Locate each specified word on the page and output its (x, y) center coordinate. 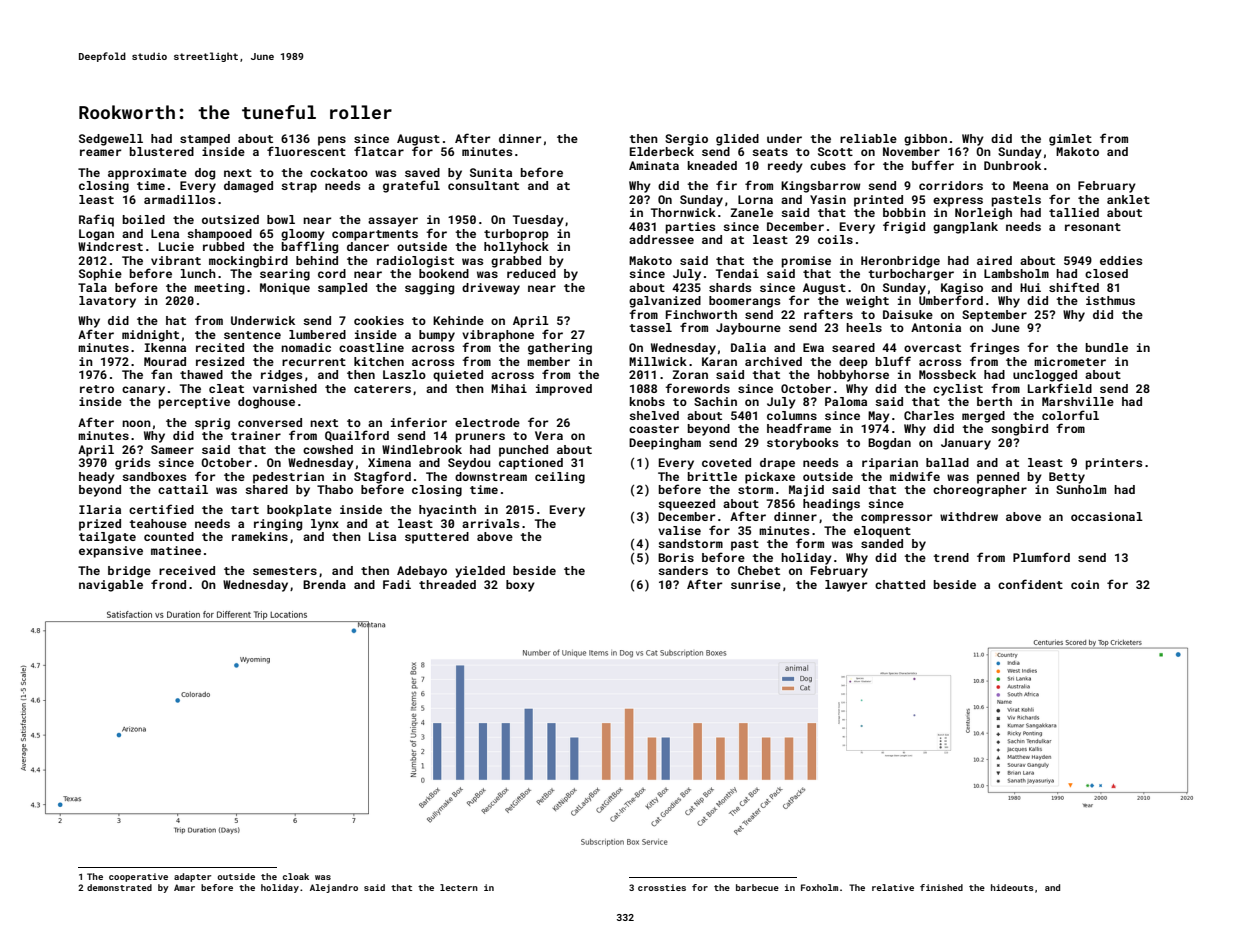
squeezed (686, 505)
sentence (252, 335)
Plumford (1041, 557)
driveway (491, 289)
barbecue (757, 887)
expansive (111, 552)
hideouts (1012, 887)
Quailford (357, 435)
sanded (882, 543)
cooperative (138, 877)
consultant (483, 185)
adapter (192, 877)
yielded (480, 572)
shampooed (219, 235)
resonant (1093, 227)
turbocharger (911, 275)
